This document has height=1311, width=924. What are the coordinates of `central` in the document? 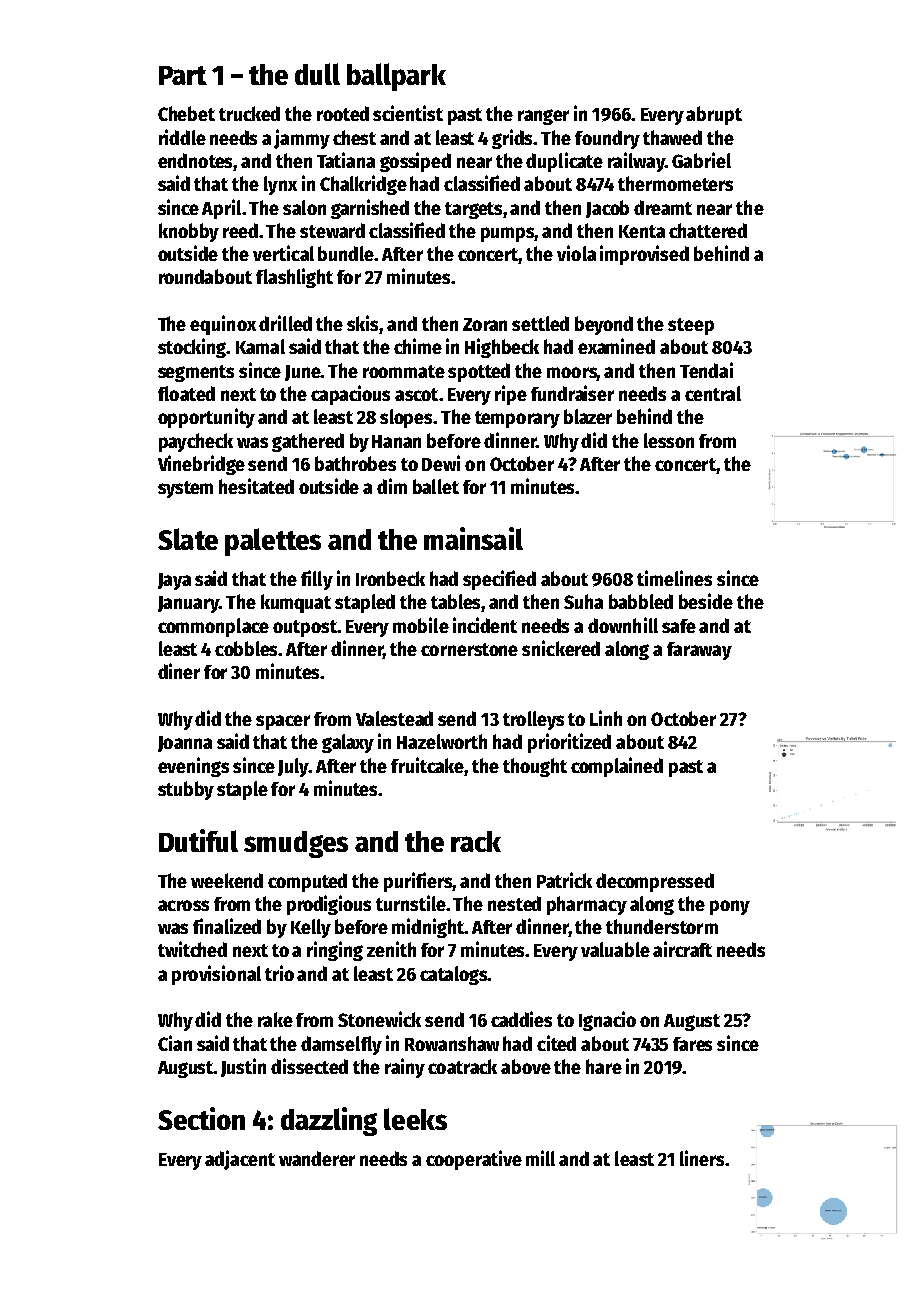 It's located at (713, 393).
